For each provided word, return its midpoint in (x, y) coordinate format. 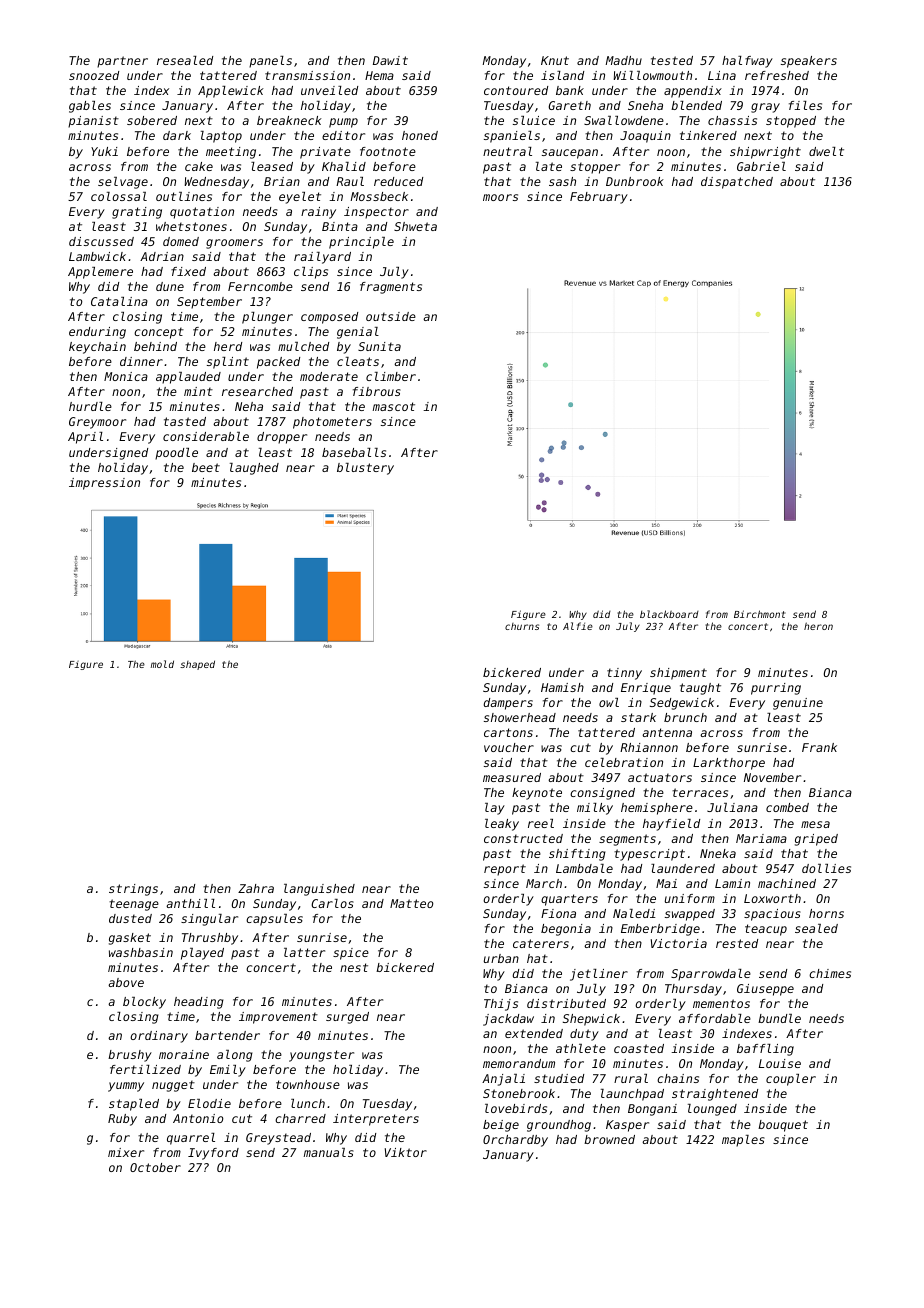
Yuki (104, 151)
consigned (602, 794)
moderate (329, 376)
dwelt (826, 151)
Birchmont (760, 614)
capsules (274, 920)
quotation (202, 213)
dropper (282, 438)
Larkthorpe (729, 764)
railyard (322, 258)
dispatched (737, 183)
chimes (830, 973)
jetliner (599, 975)
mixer (126, 1152)
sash (562, 181)
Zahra (256, 888)
